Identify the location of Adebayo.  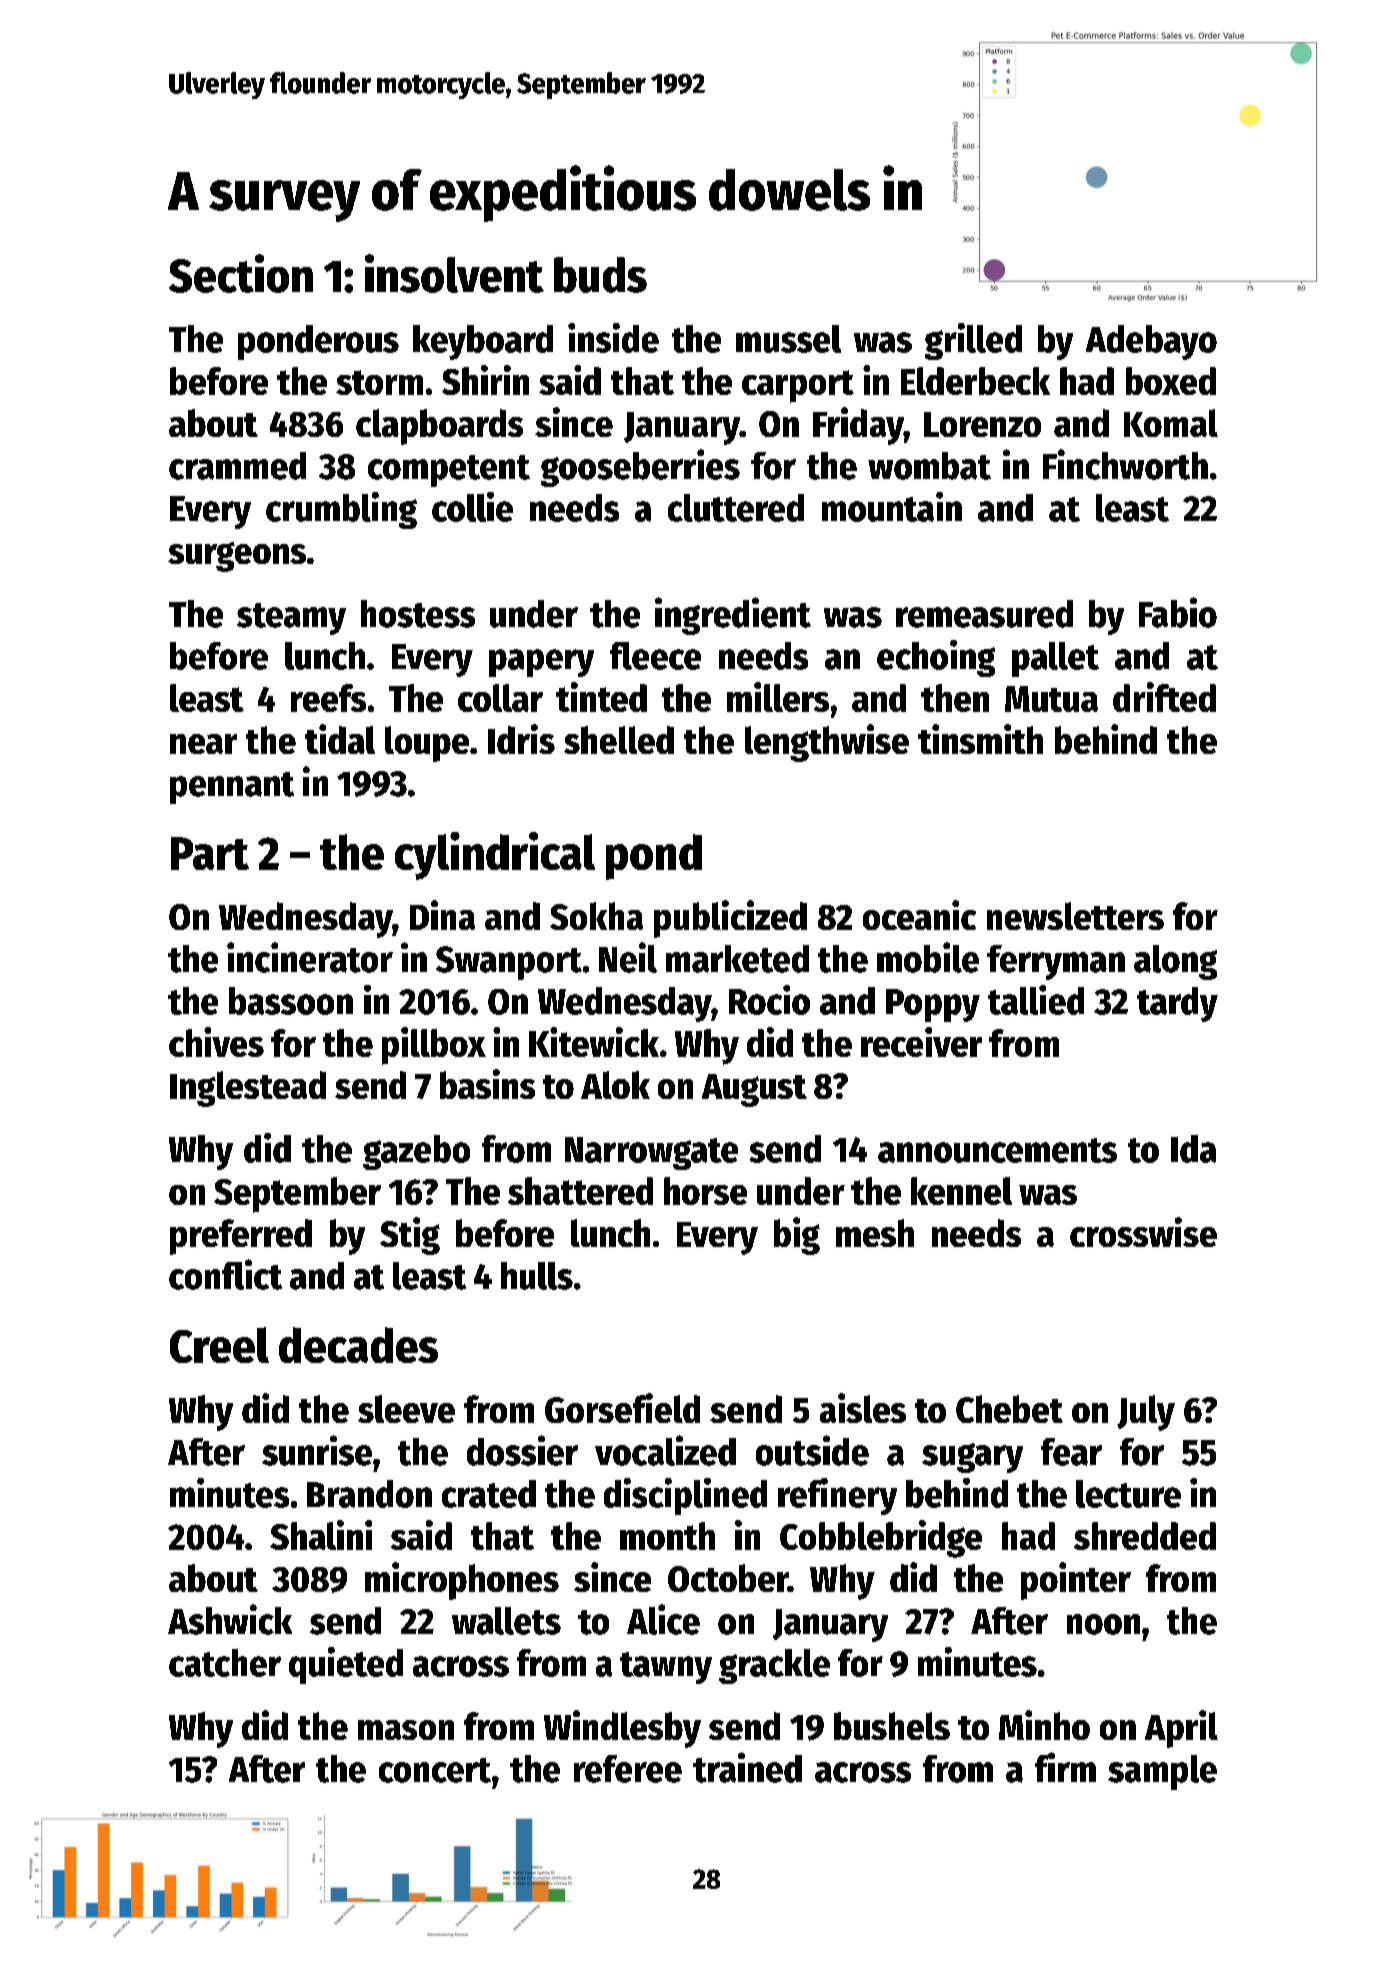
(1151, 342).
